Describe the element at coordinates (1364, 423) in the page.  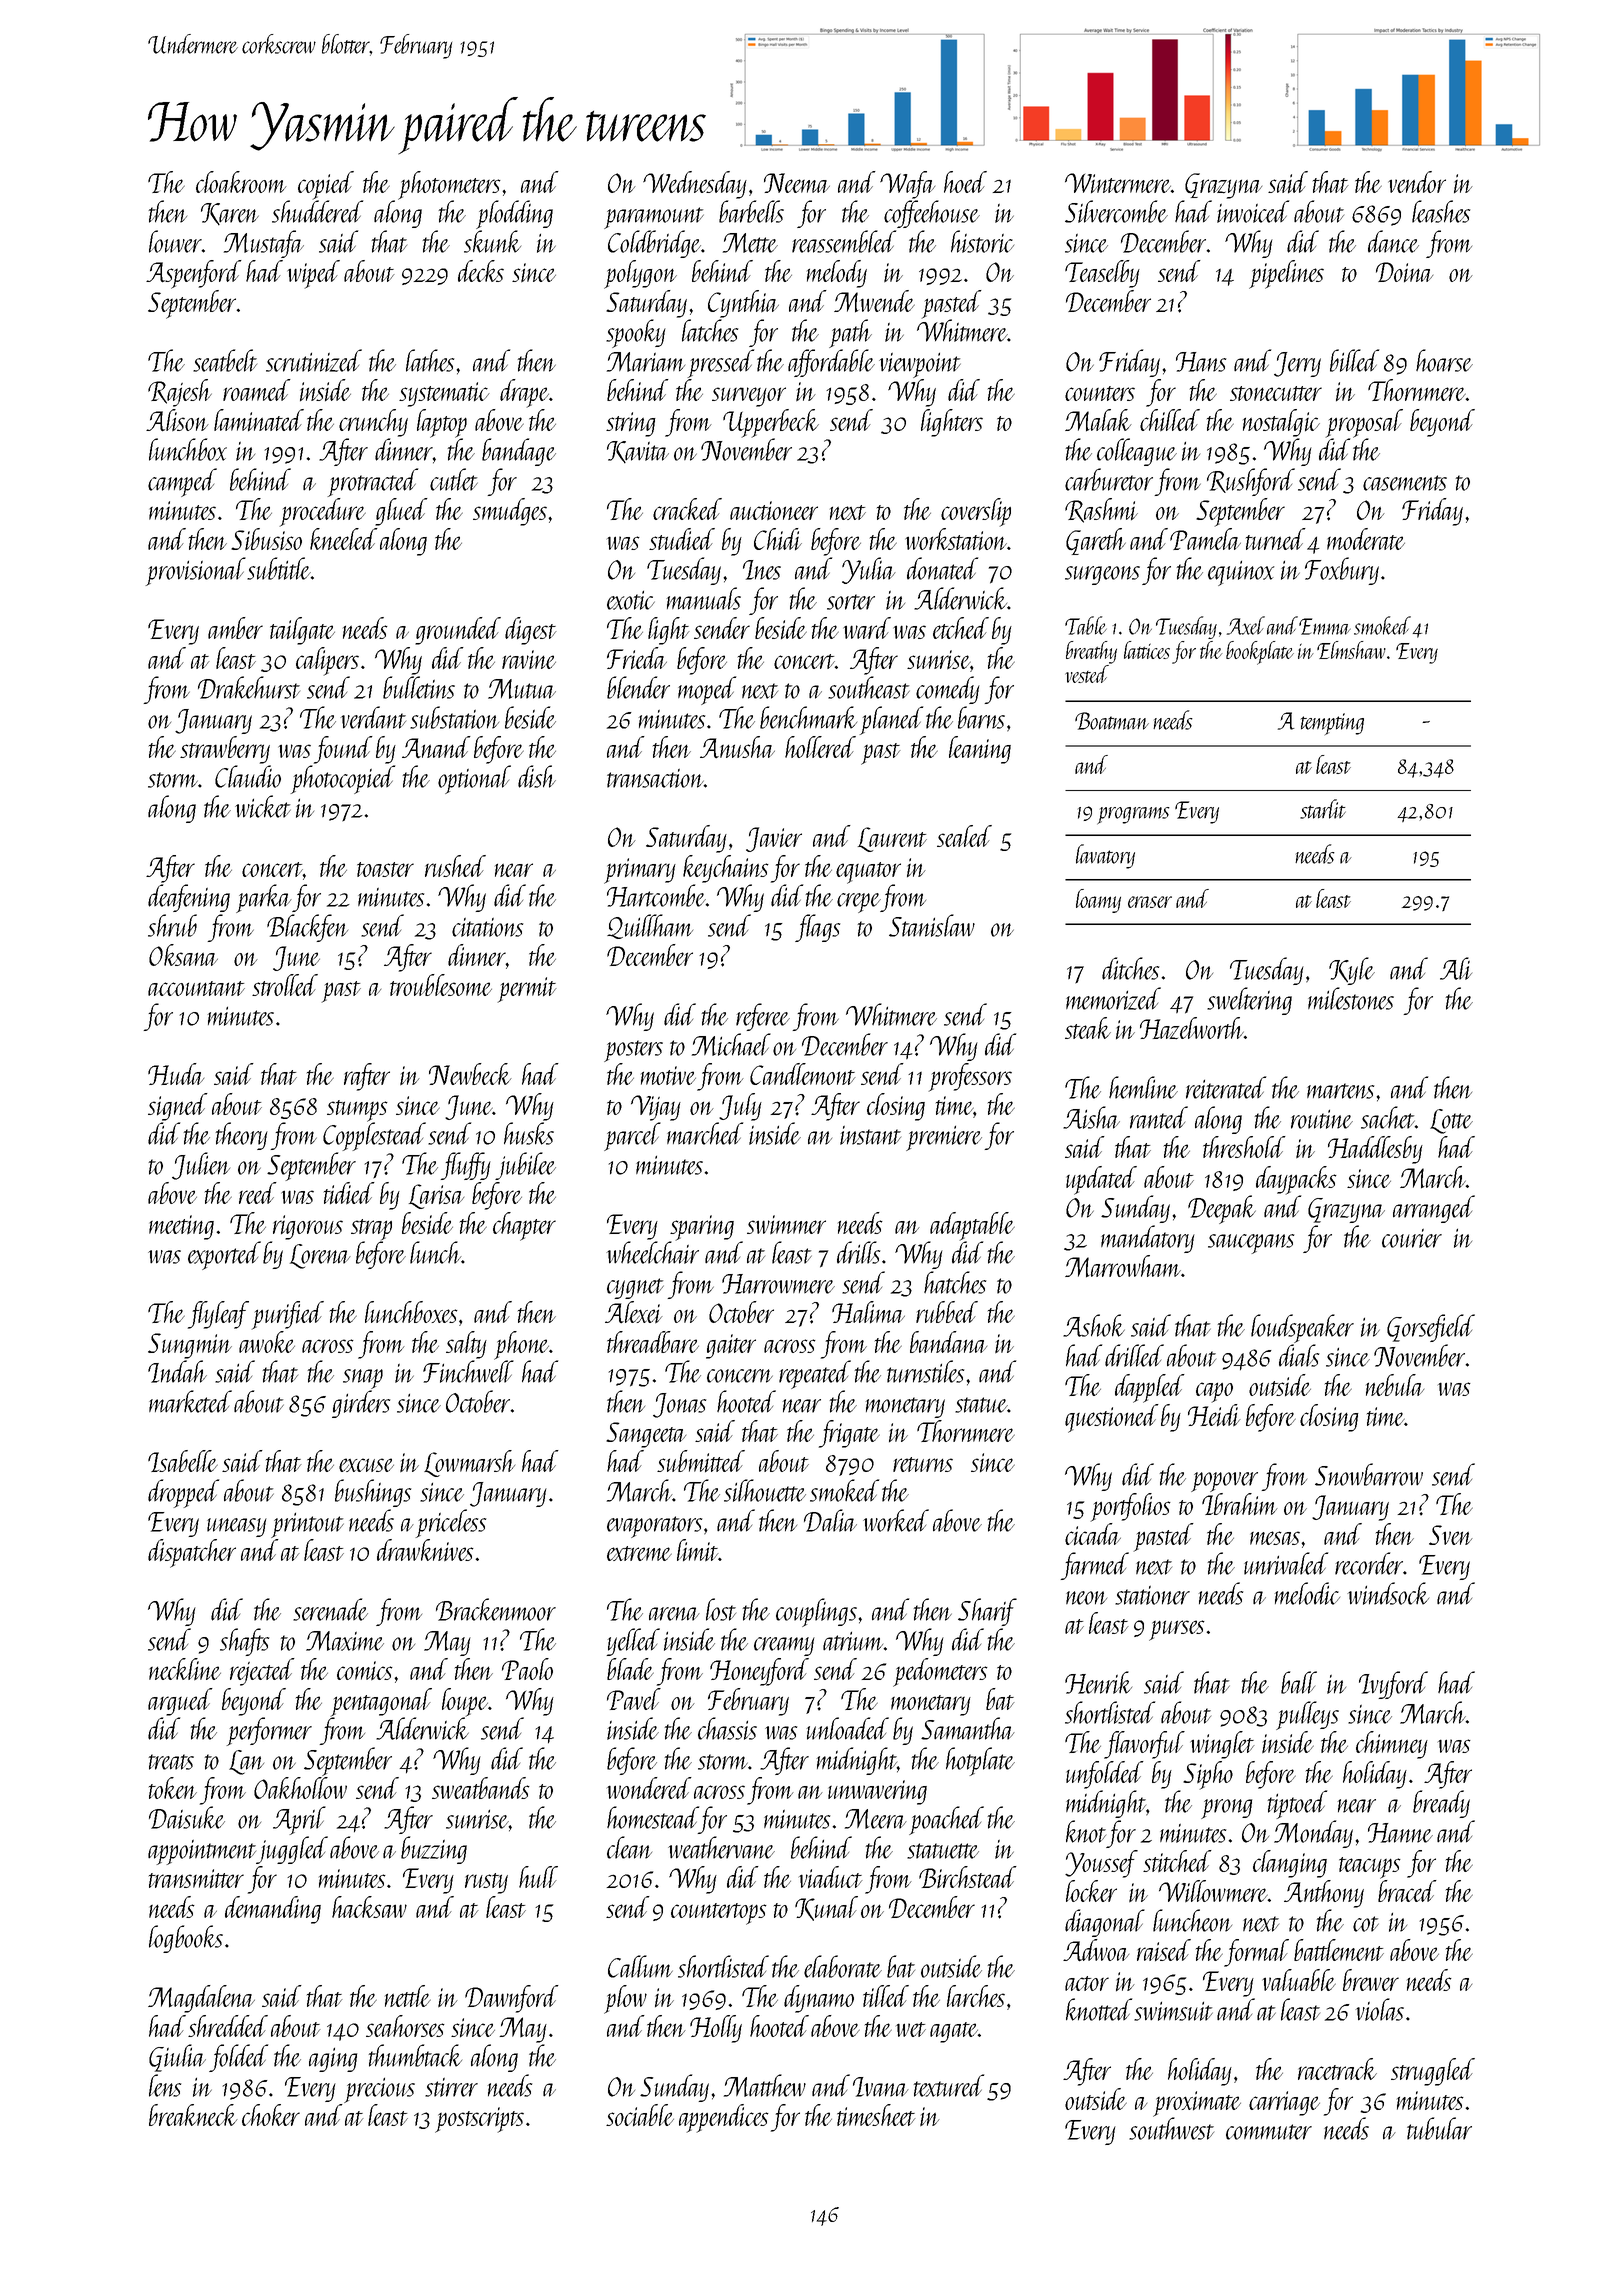
I see `proposal` at that location.
